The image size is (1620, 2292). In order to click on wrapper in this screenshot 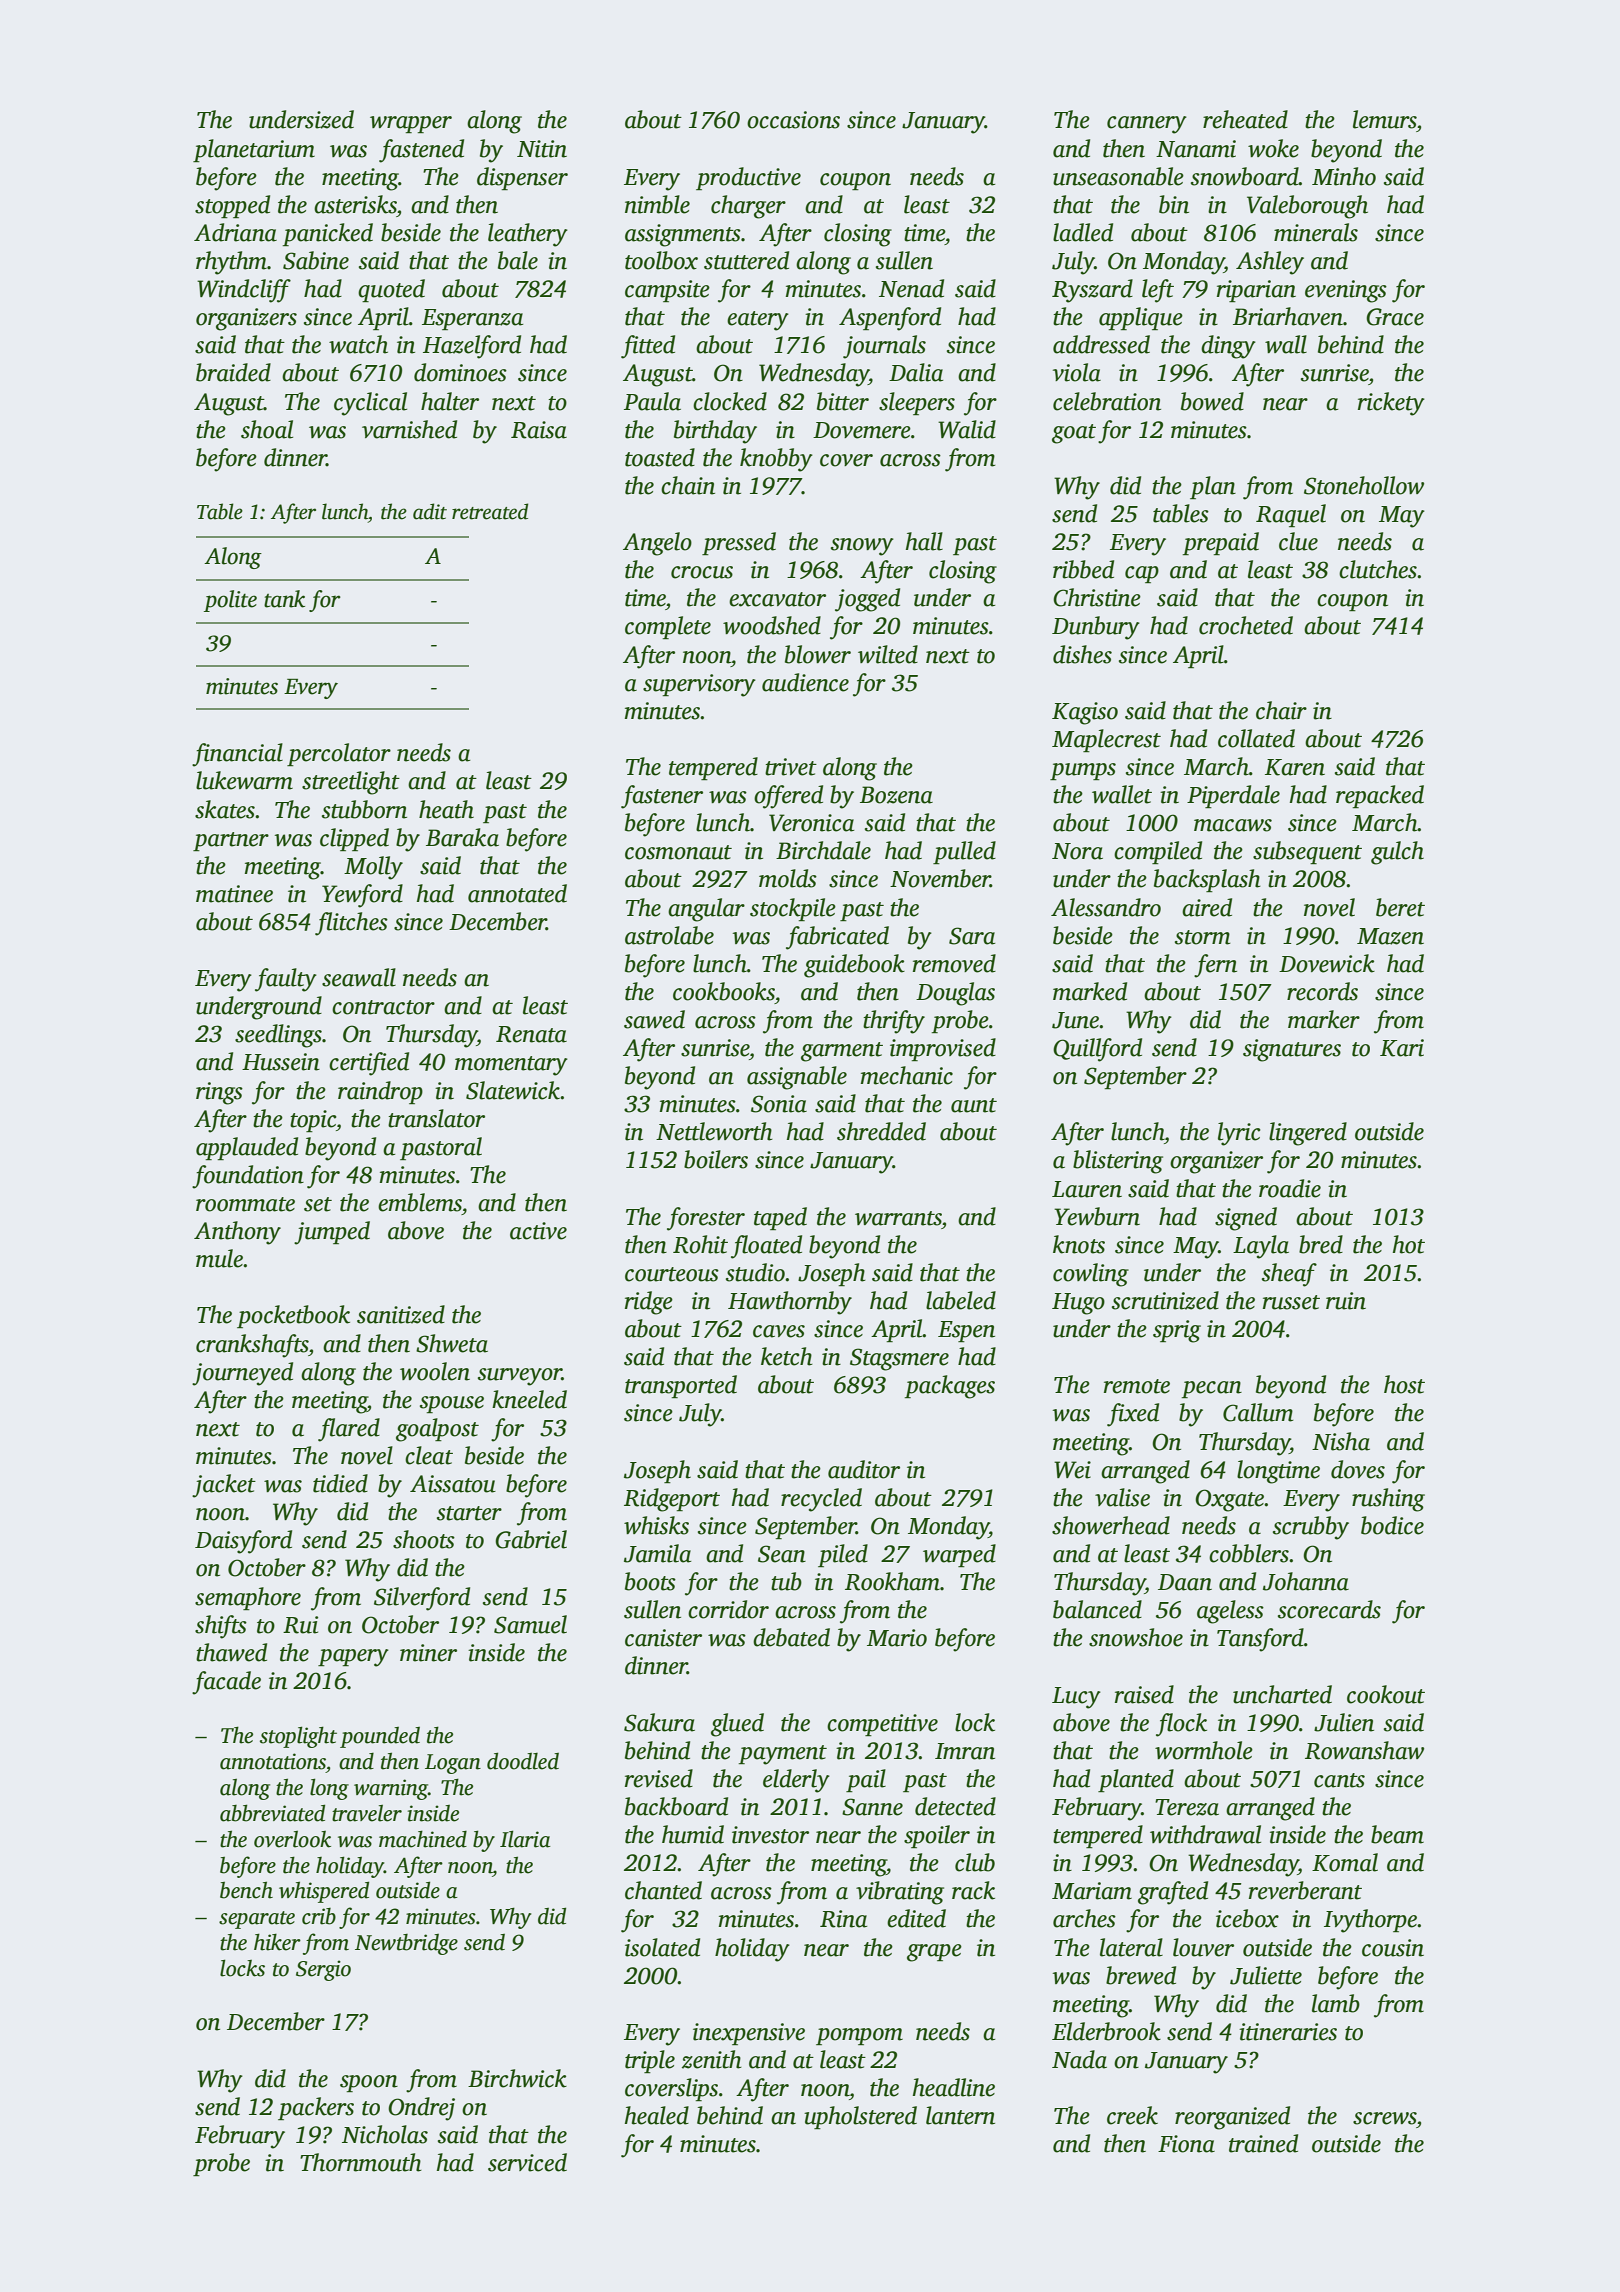, I will do `click(411, 124)`.
